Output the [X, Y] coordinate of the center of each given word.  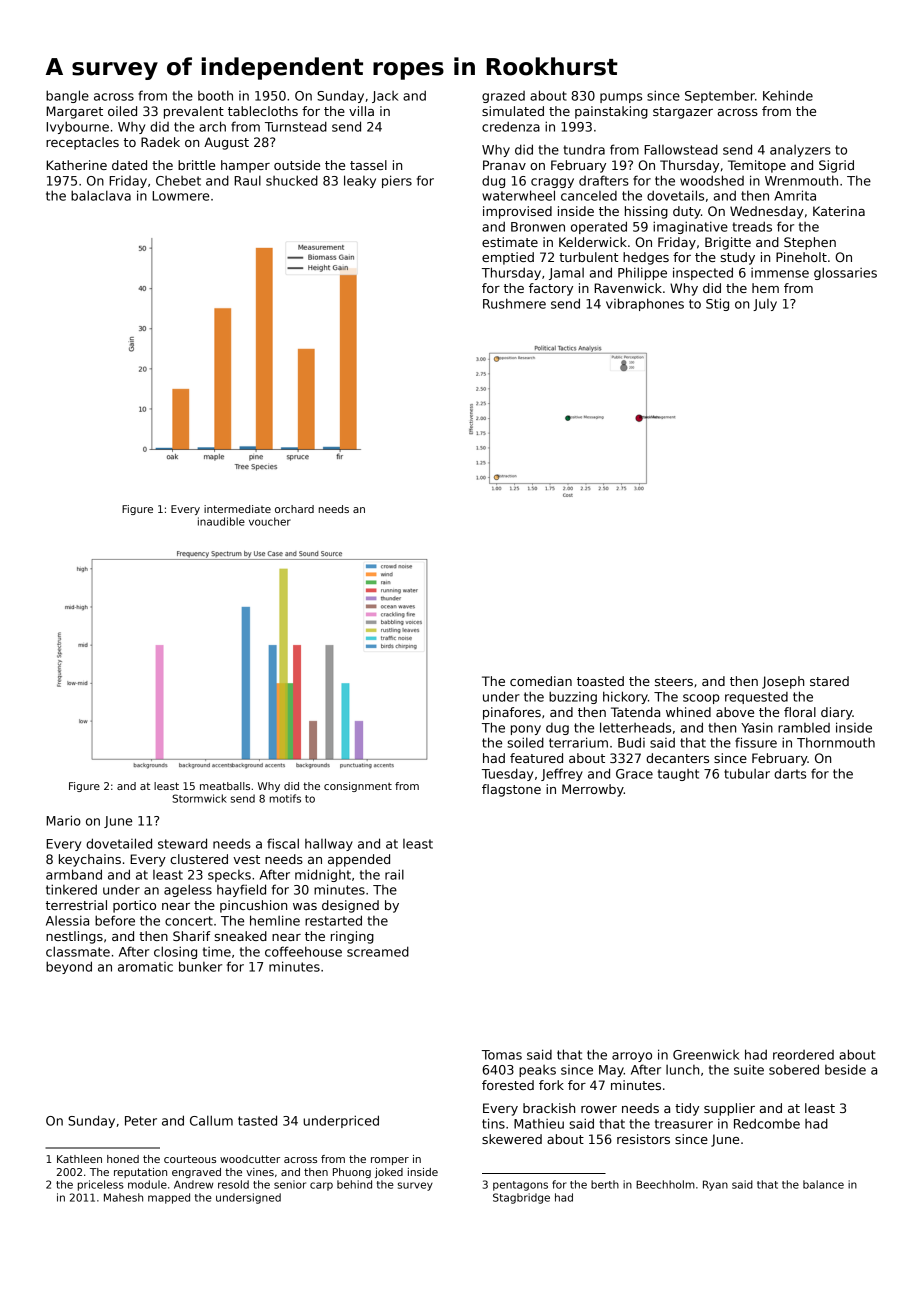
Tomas [502, 1055]
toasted [600, 681]
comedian [541, 681]
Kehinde [788, 95]
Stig [717, 304]
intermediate [237, 509]
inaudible [221, 521]
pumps [621, 98]
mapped [169, 1198]
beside [845, 1069]
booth [215, 95]
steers [674, 681]
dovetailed [119, 843]
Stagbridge [521, 1198]
